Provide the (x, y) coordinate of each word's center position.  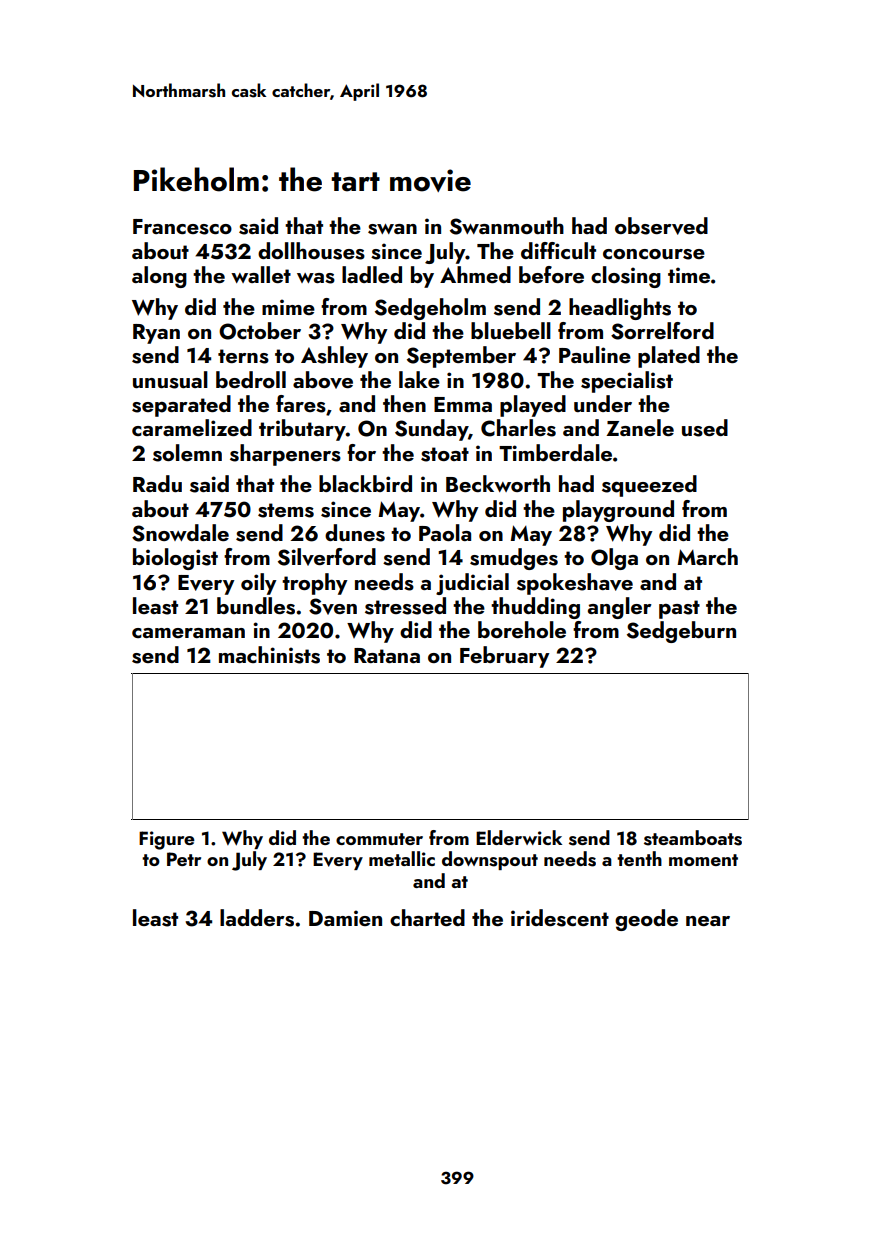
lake (419, 379)
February (505, 657)
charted (427, 917)
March (707, 556)
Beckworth (498, 483)
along (159, 277)
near (708, 921)
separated (181, 406)
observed (661, 226)
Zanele (640, 427)
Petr (184, 859)
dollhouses (311, 251)
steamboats (693, 838)
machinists (269, 655)
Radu (157, 483)
